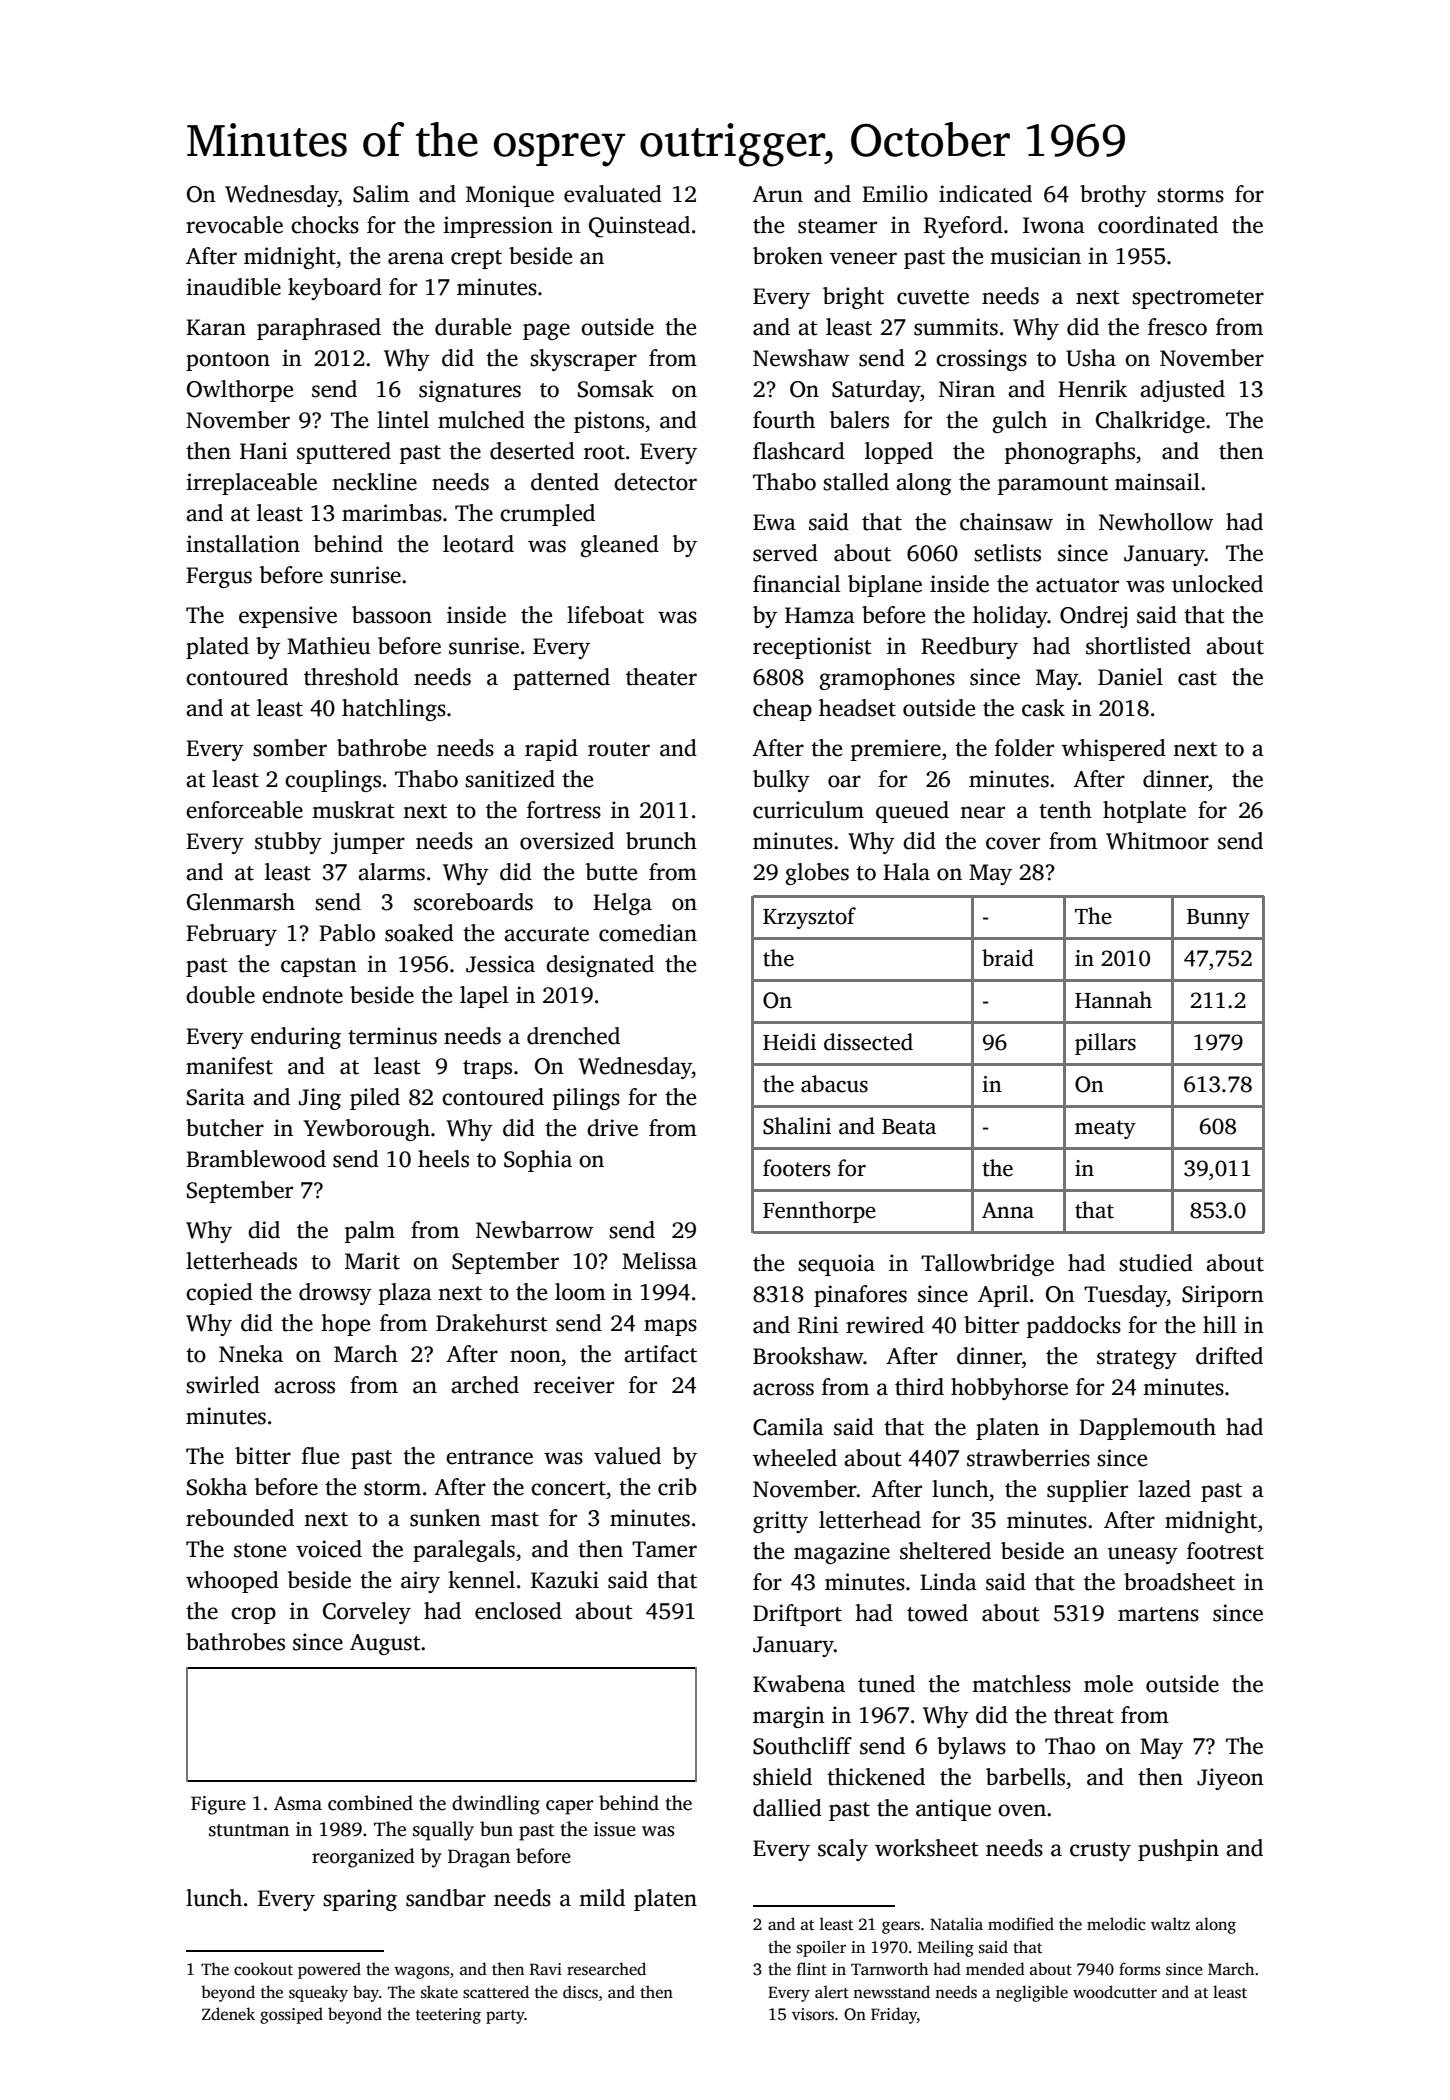  I want to click on evaluated, so click(613, 194).
